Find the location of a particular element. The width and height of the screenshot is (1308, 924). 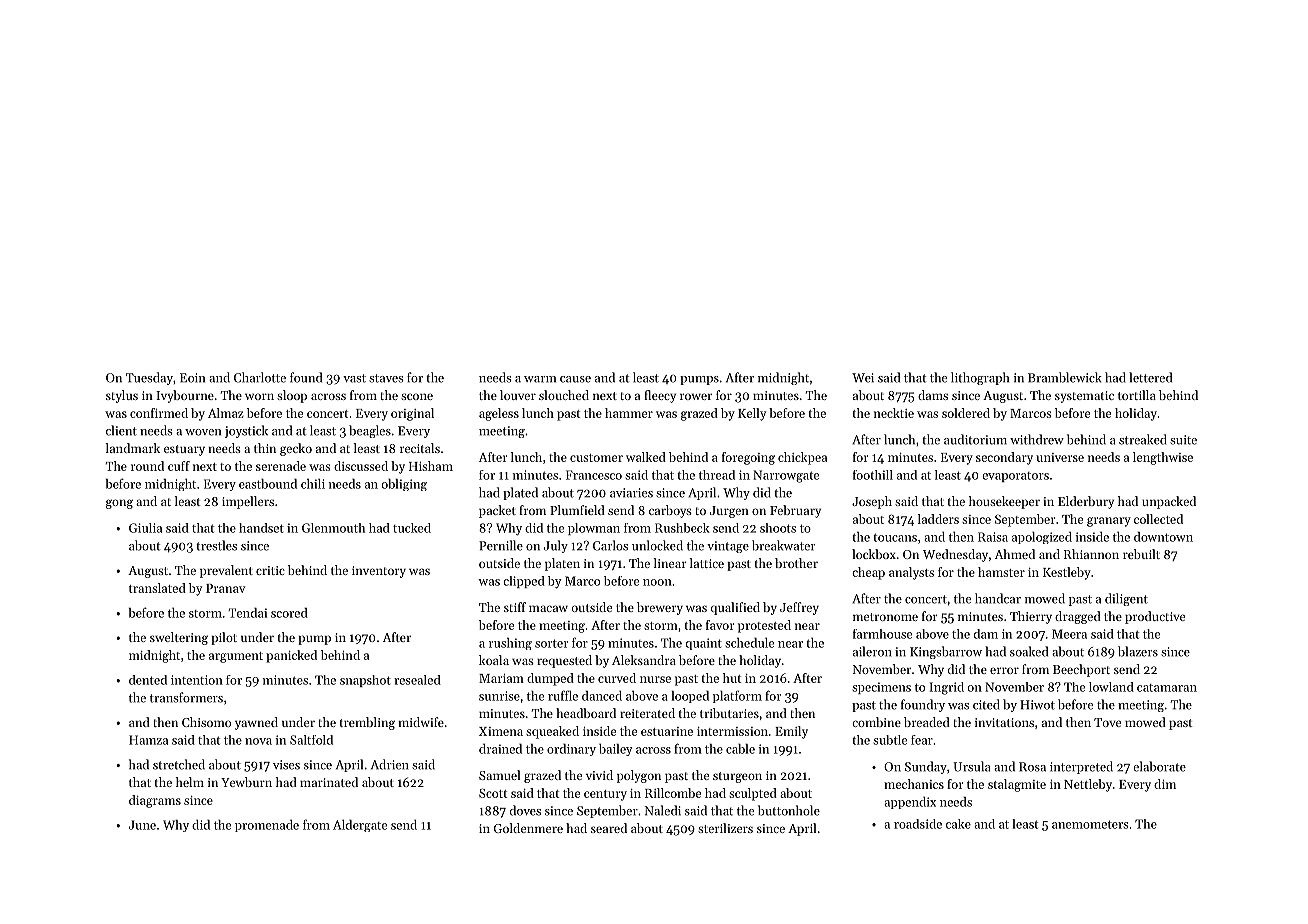

Elderbury is located at coordinates (1086, 502).
